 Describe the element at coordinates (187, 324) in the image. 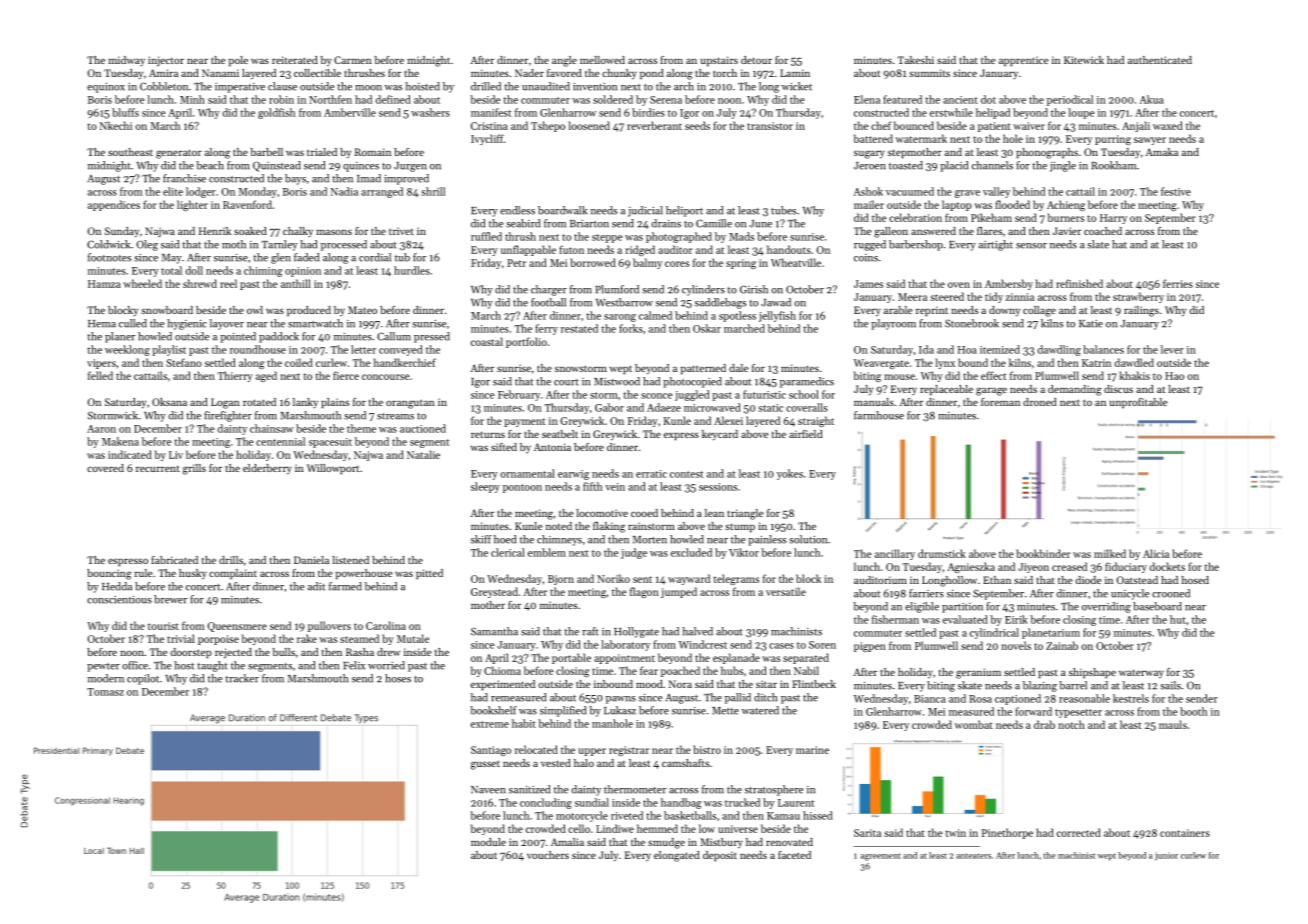

I see `hygienic` at that location.
